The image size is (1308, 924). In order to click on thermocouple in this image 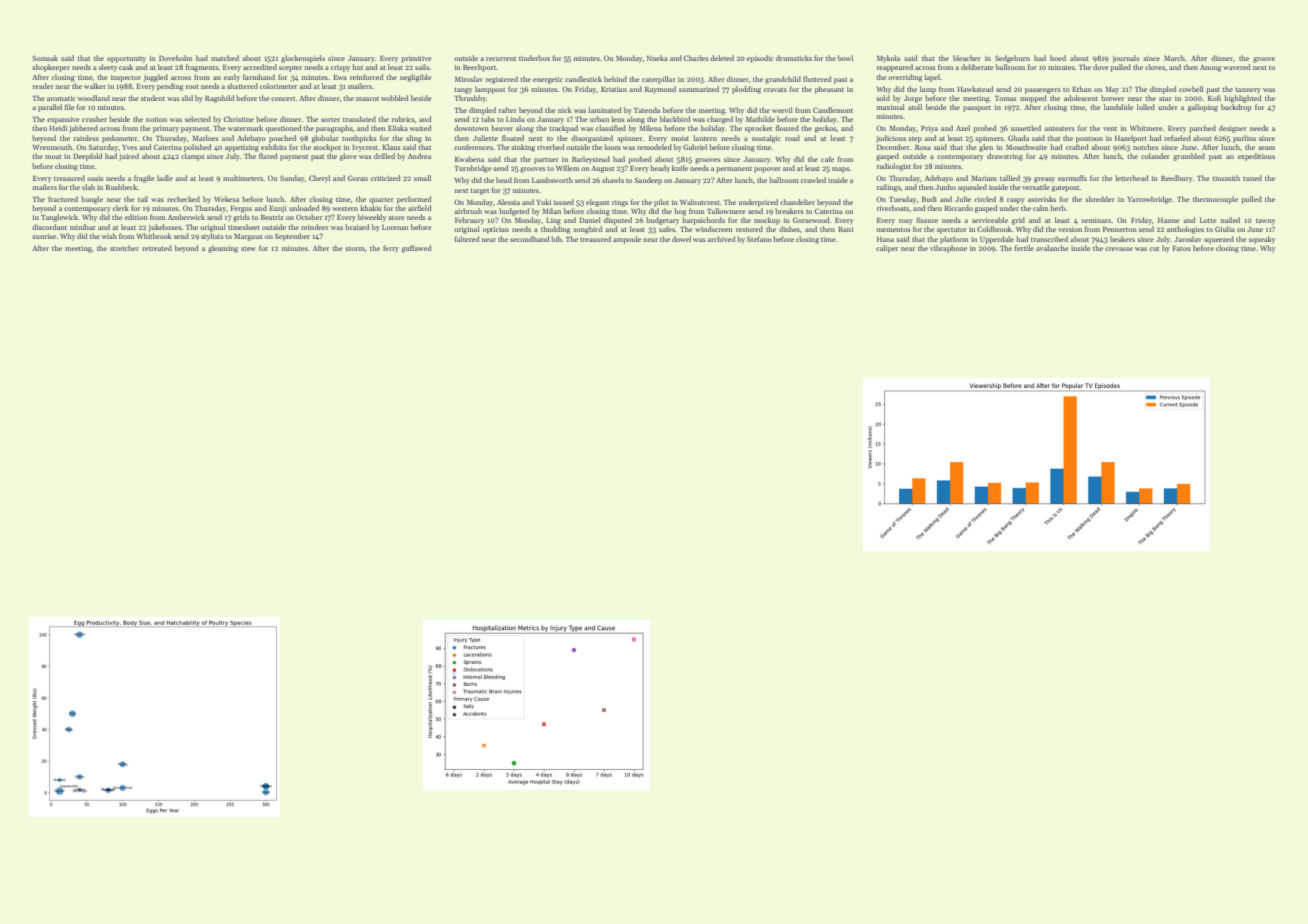, I will do `click(1215, 200)`.
